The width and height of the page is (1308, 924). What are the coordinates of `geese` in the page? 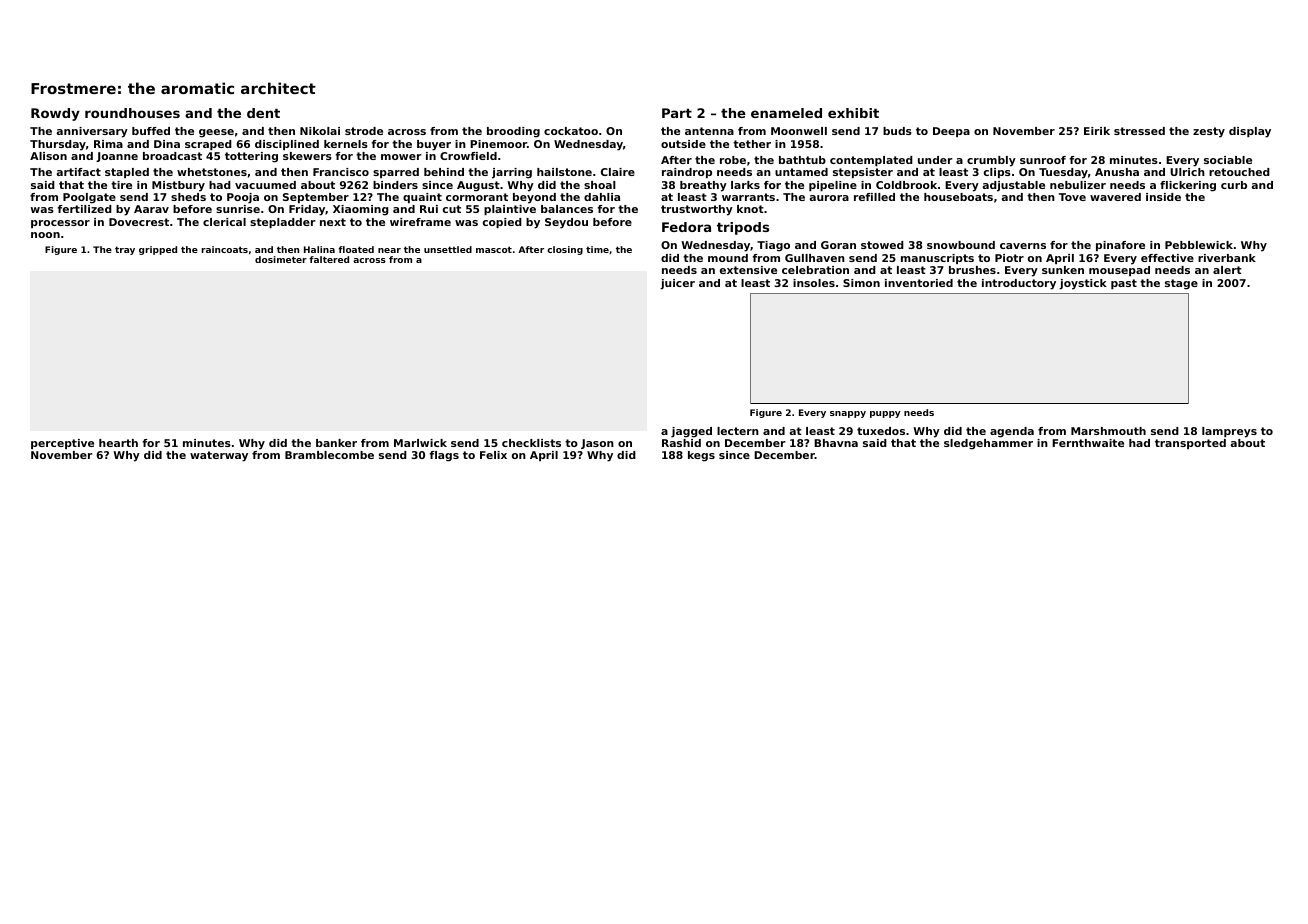 It's located at (216, 133).
